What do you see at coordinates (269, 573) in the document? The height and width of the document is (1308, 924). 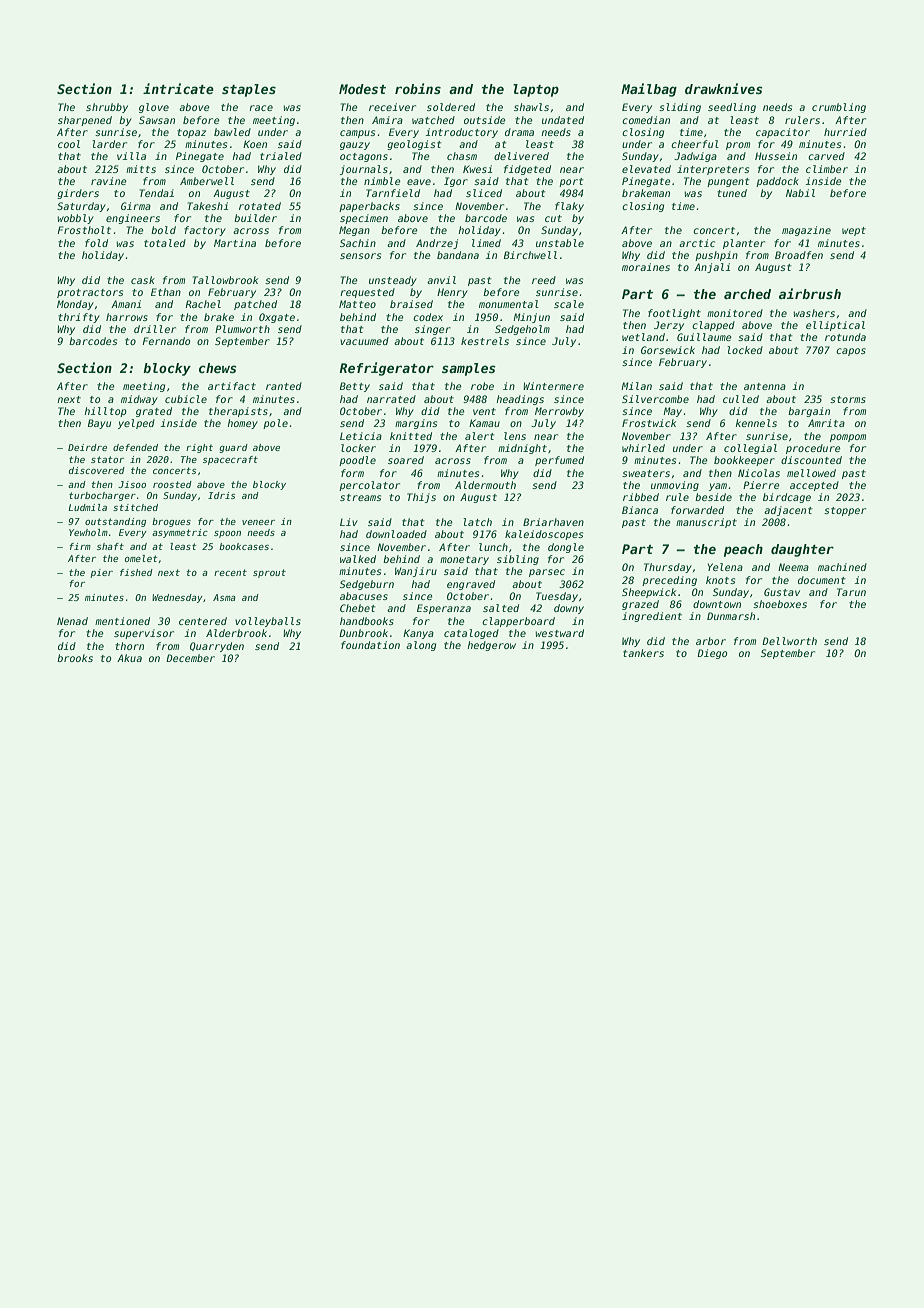 I see `sprout` at bounding box center [269, 573].
